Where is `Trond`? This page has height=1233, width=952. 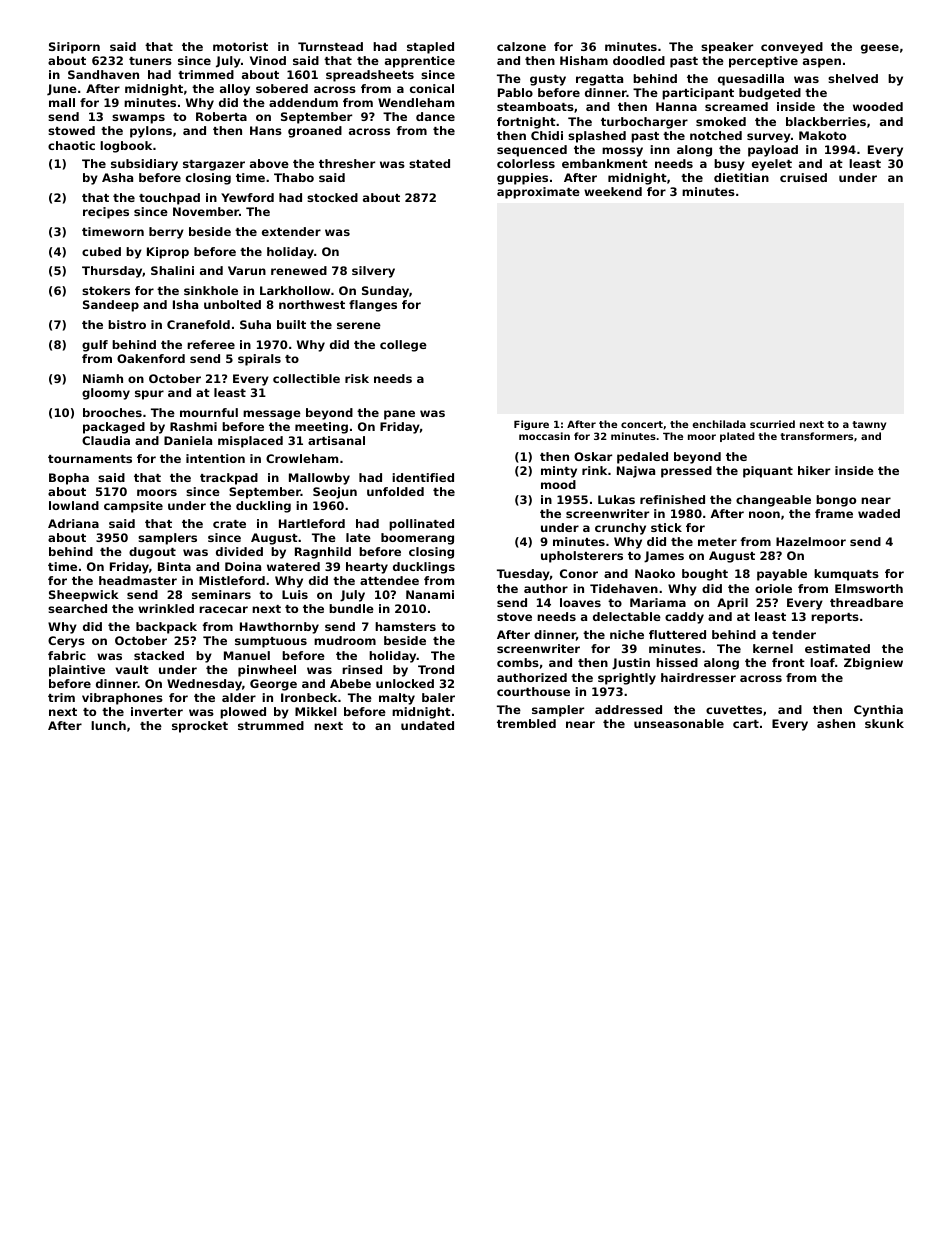 Trond is located at coordinates (436, 669).
